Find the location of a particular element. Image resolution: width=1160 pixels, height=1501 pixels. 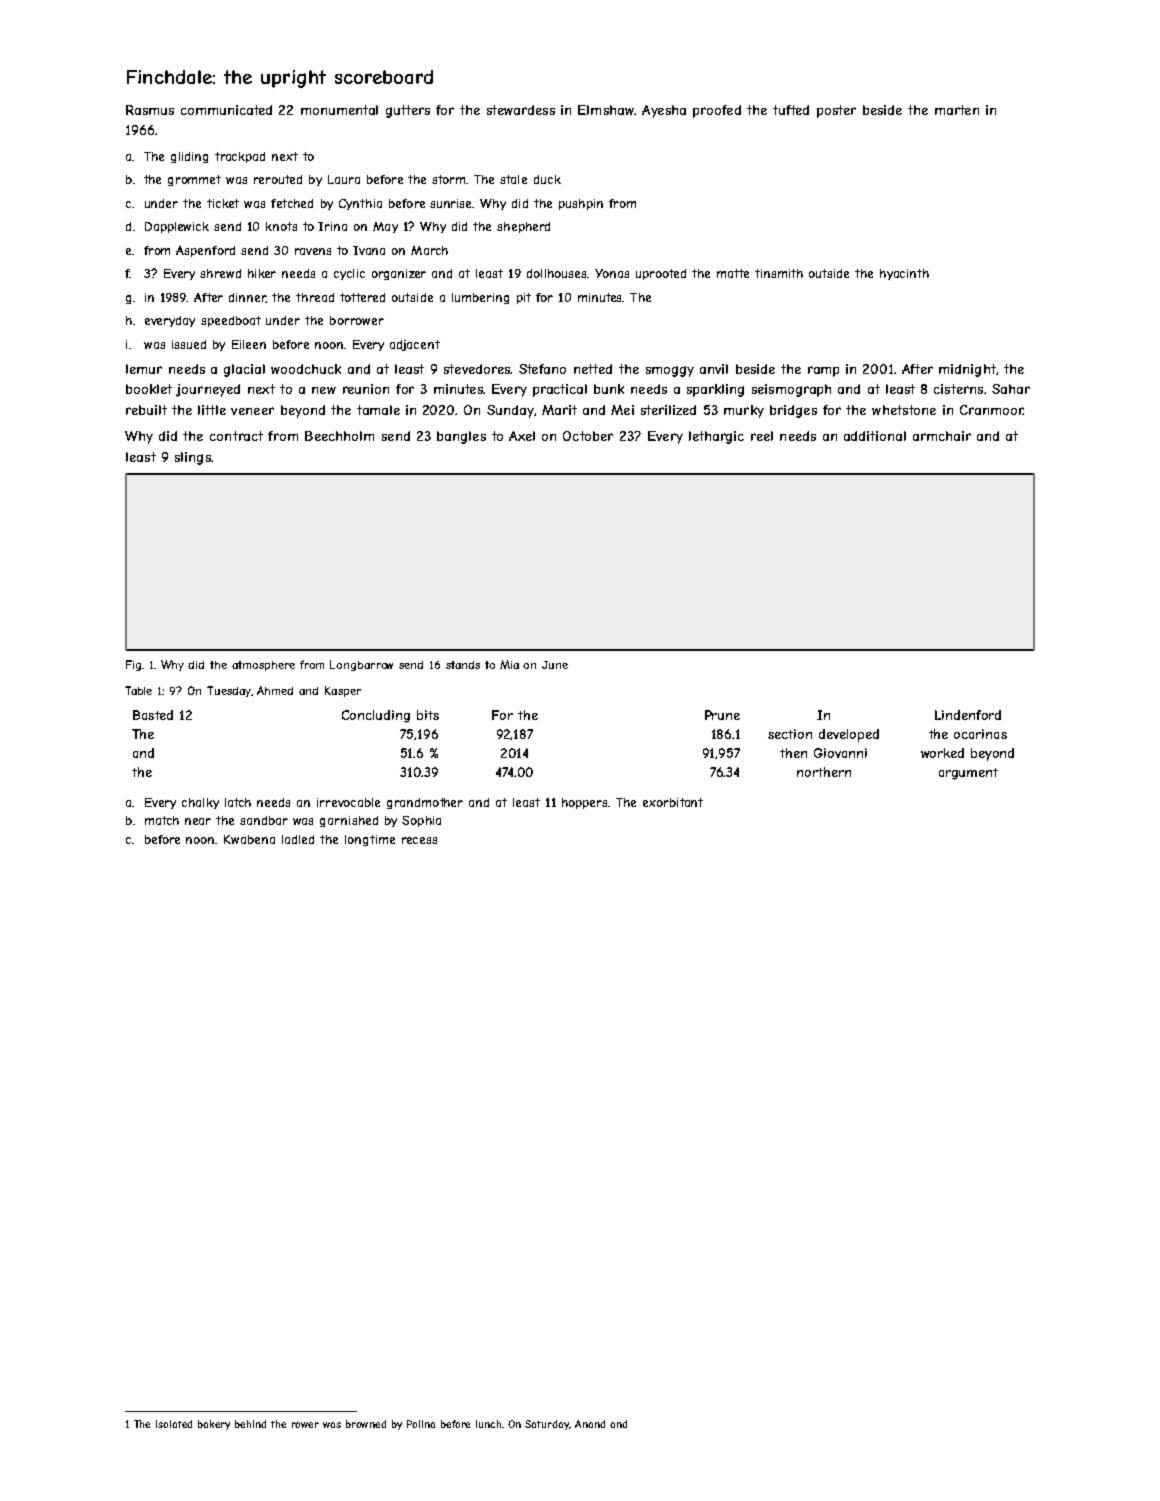

lunch is located at coordinates (488, 1424).
